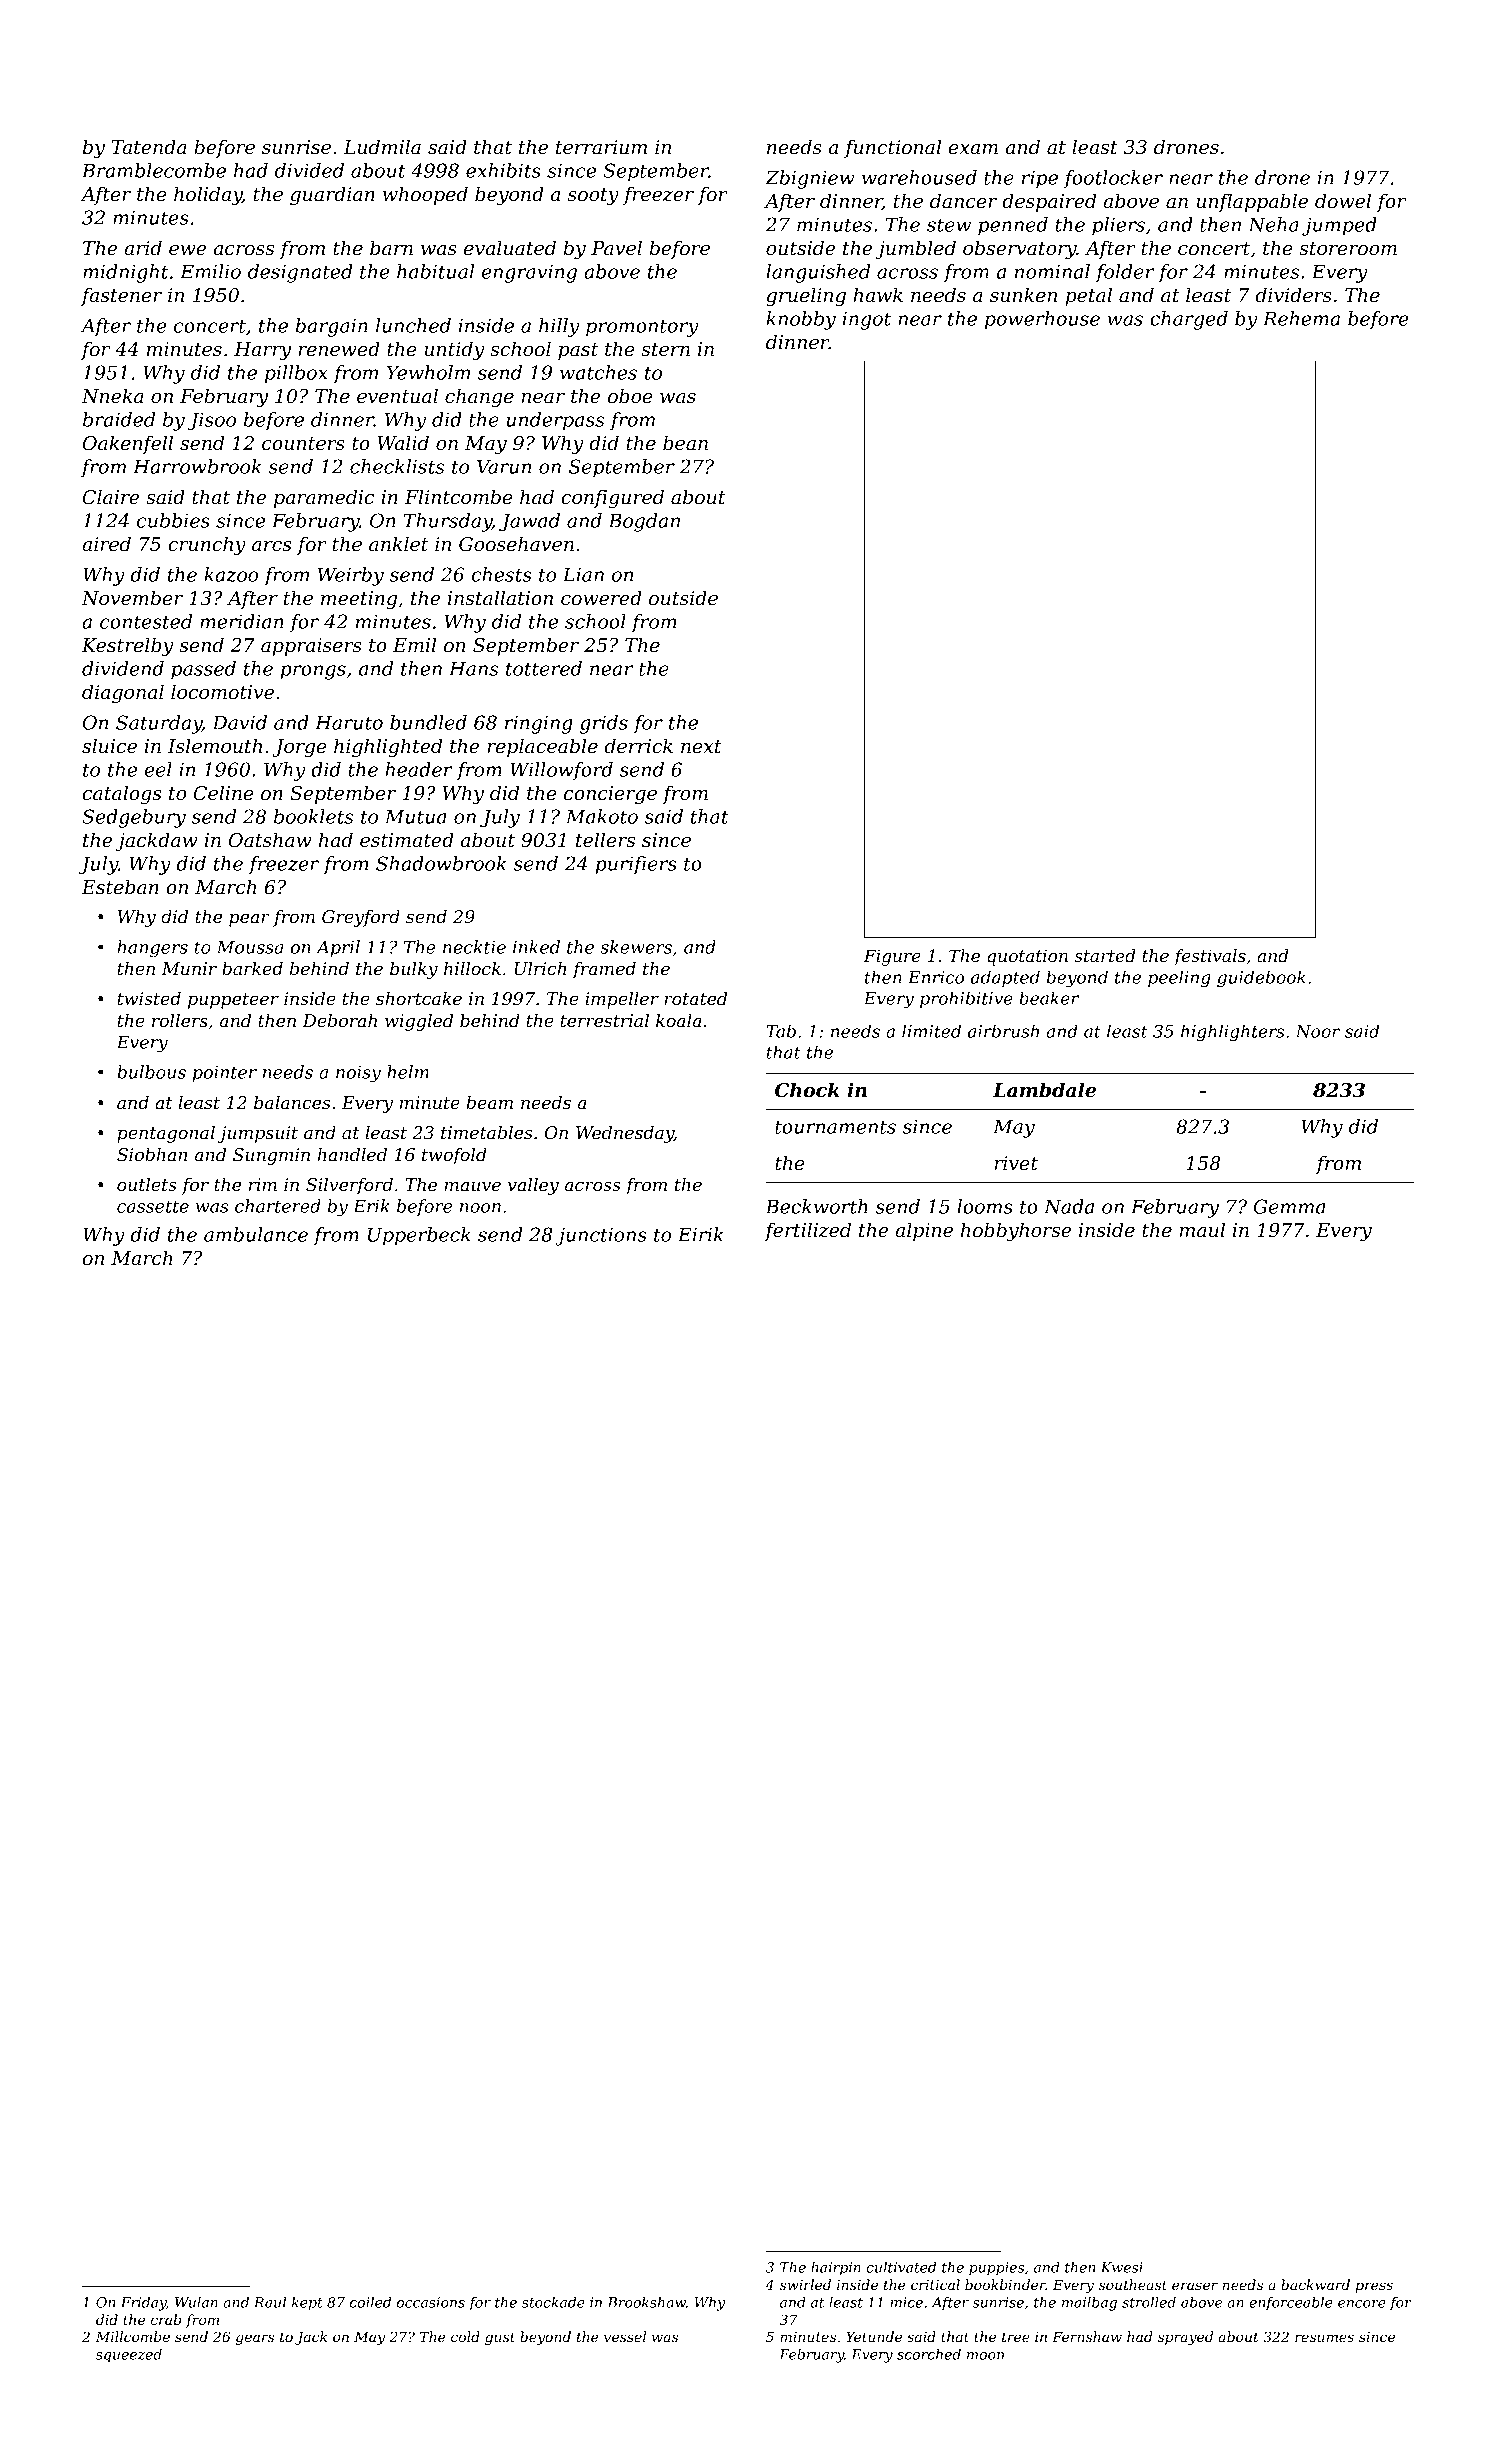 The image size is (1496, 2464). I want to click on maul, so click(1202, 1230).
